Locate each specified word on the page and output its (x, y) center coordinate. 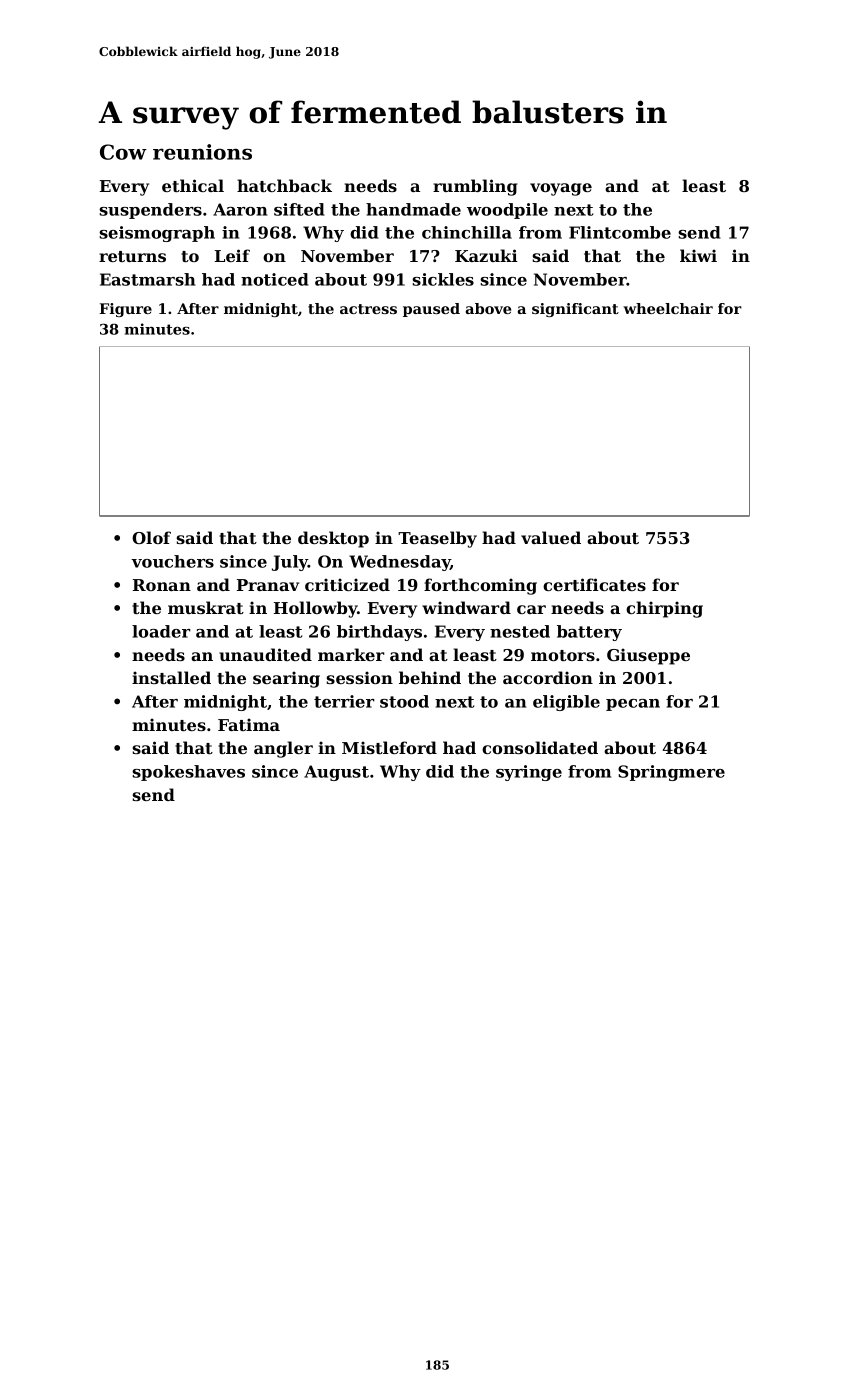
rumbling (475, 187)
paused (431, 310)
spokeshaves (188, 773)
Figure (125, 310)
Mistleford (389, 747)
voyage (561, 189)
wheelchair (668, 308)
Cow (123, 152)
